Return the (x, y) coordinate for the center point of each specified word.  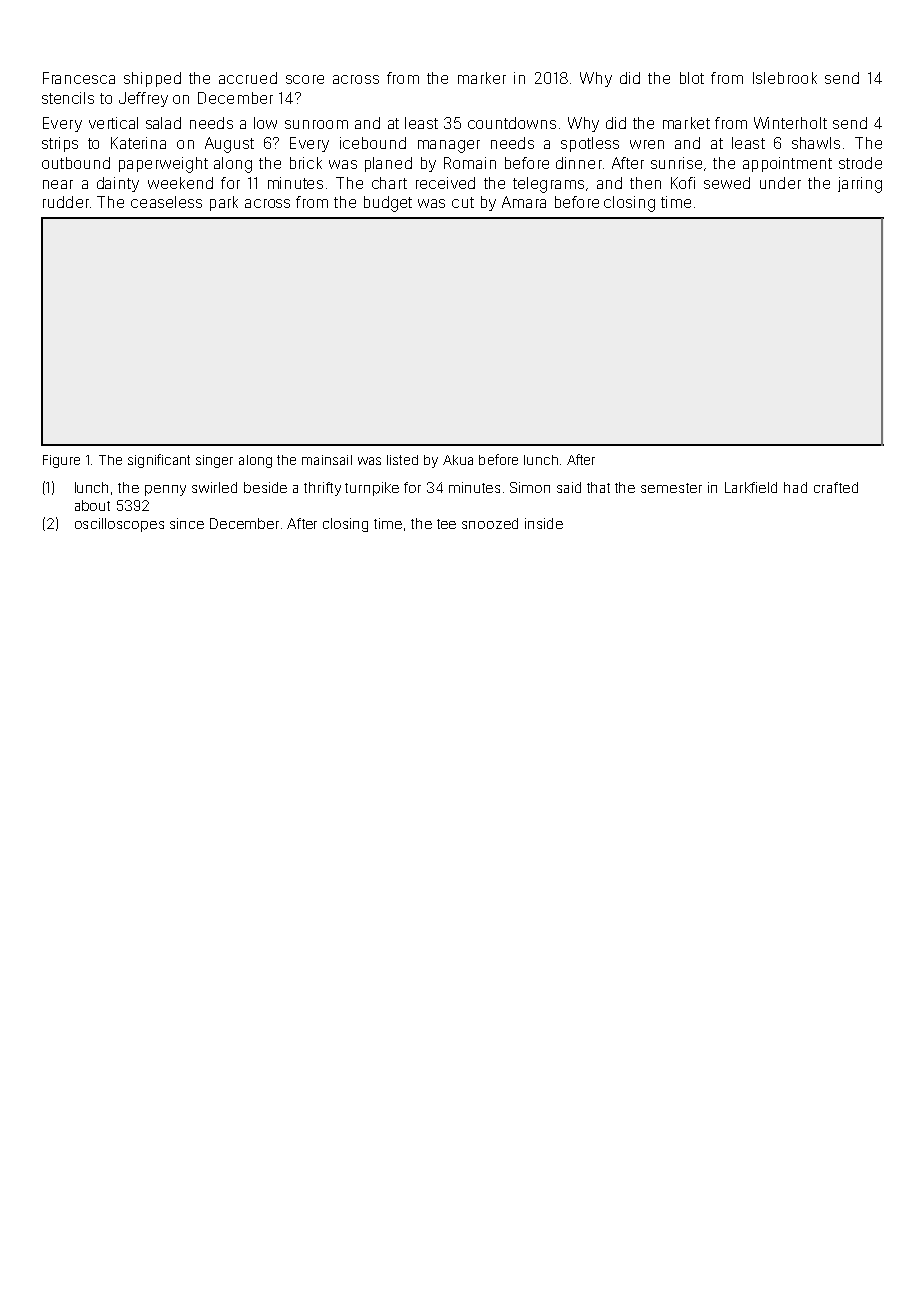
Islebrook (785, 78)
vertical (113, 123)
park (224, 203)
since (187, 523)
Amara (524, 202)
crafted (836, 487)
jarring (860, 185)
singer (214, 461)
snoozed (490, 523)
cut (463, 202)
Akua (458, 460)
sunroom (316, 124)
